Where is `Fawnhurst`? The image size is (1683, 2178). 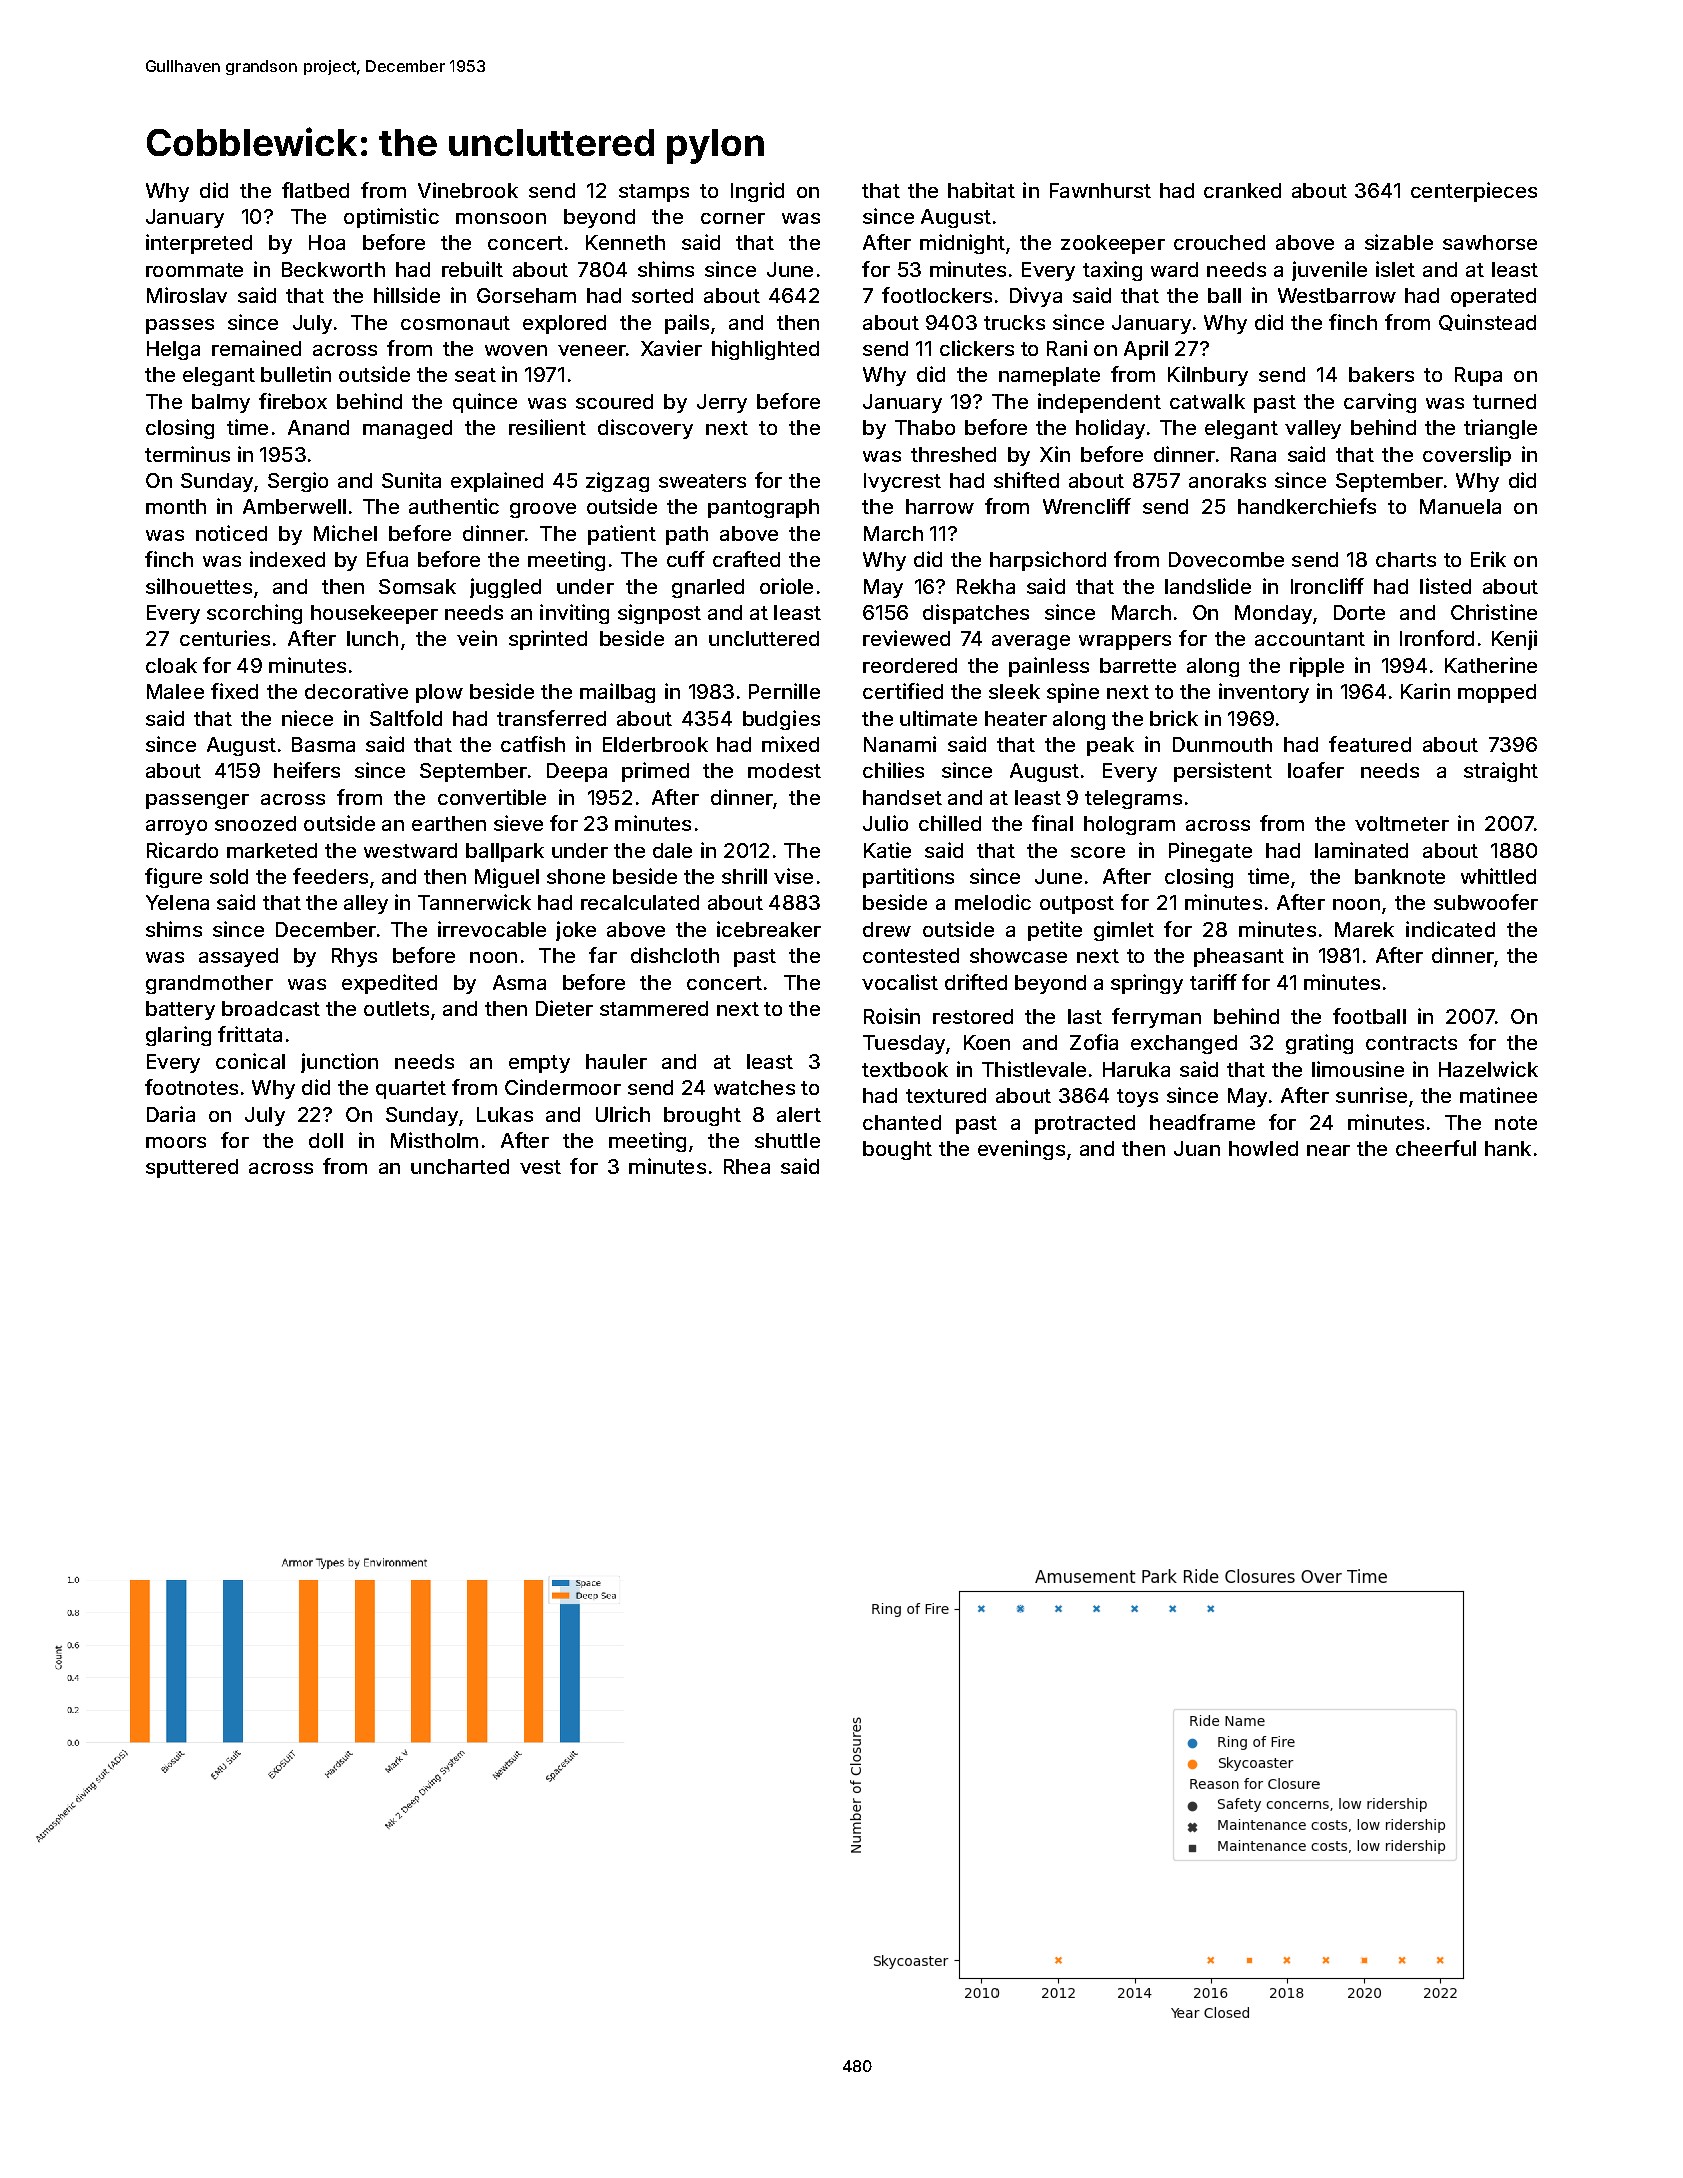 Fawnhurst is located at coordinates (1100, 190).
